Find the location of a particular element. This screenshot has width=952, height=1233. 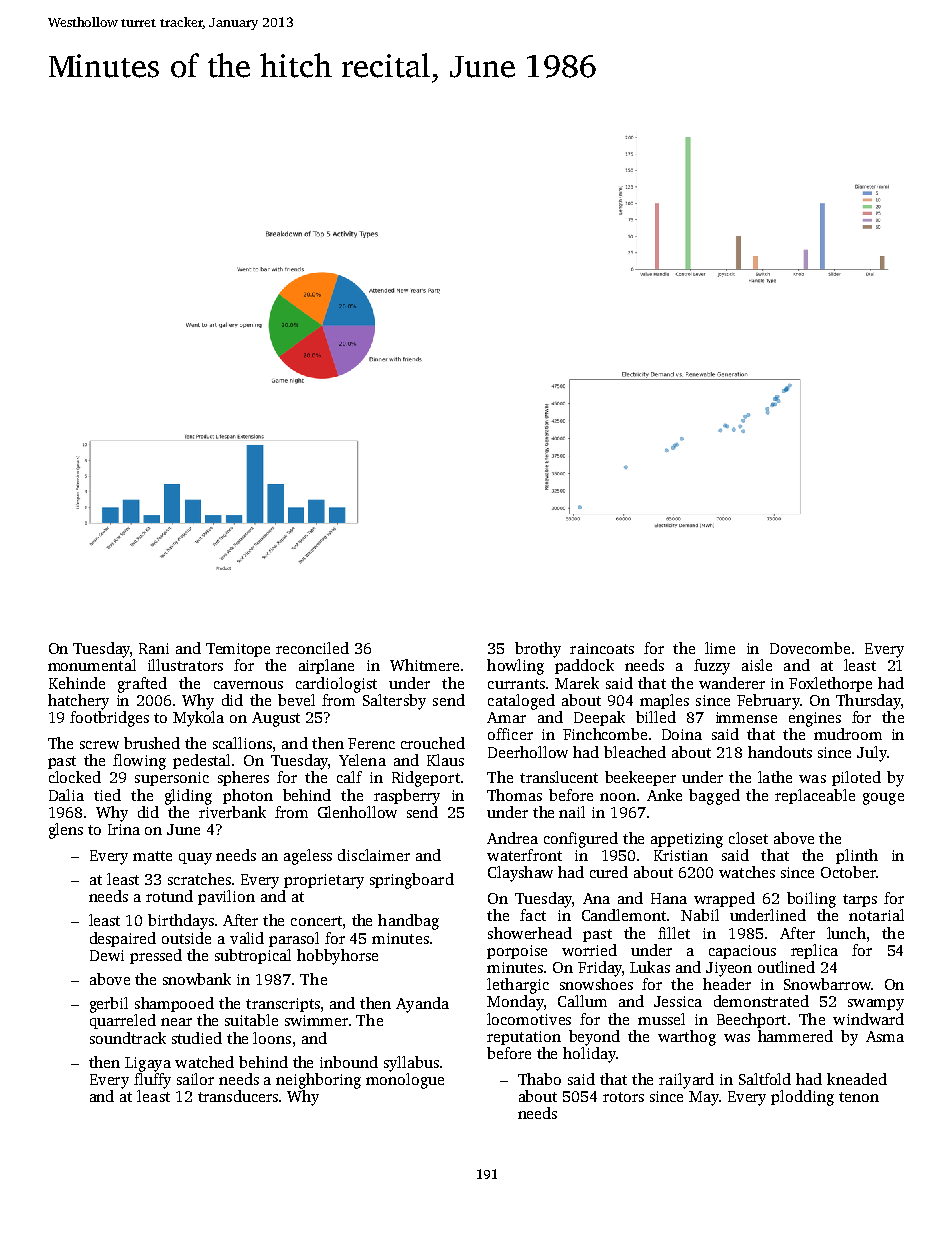

plodding is located at coordinates (802, 1098).
